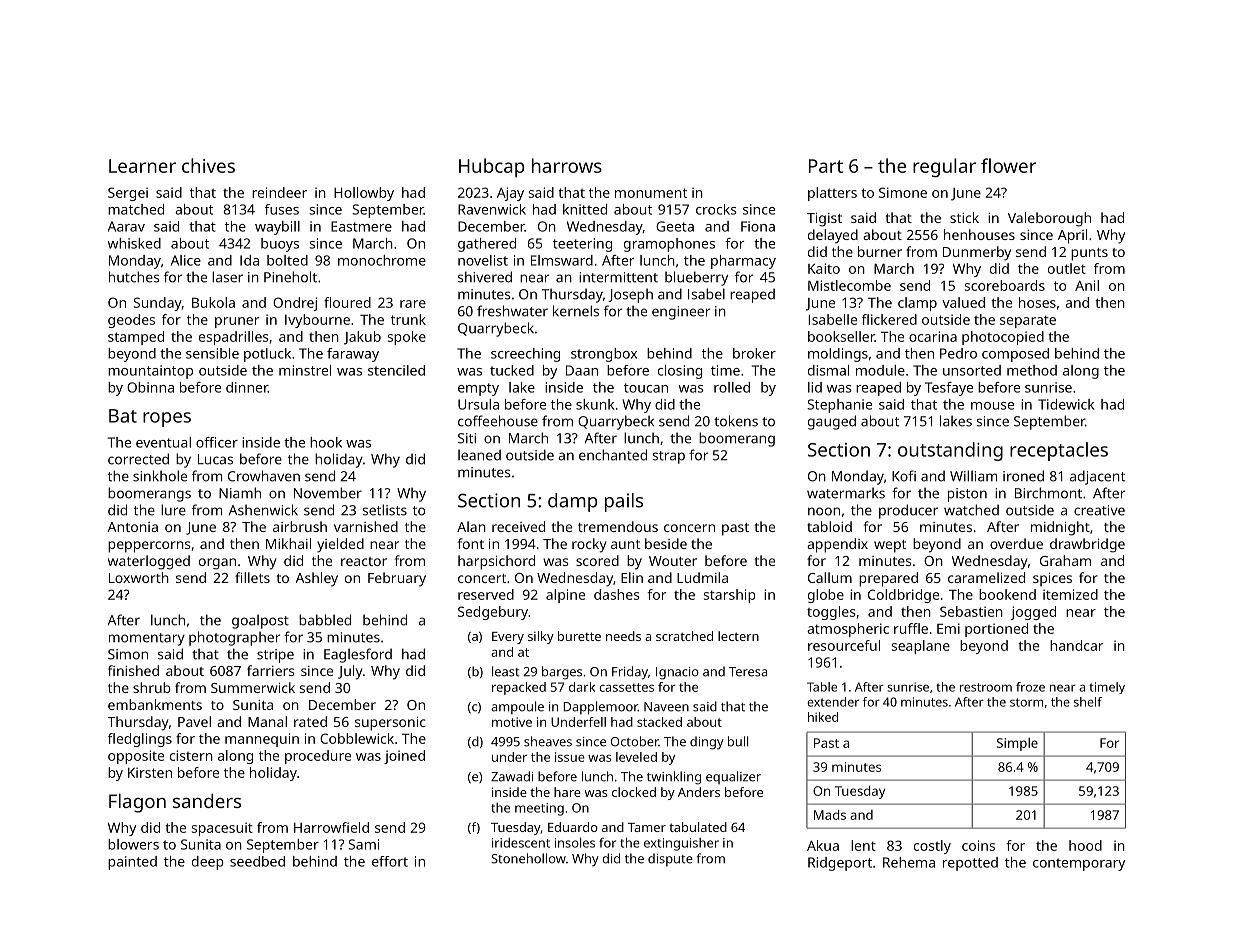 The height and width of the image is (952, 1233). I want to click on momentary, so click(147, 639).
